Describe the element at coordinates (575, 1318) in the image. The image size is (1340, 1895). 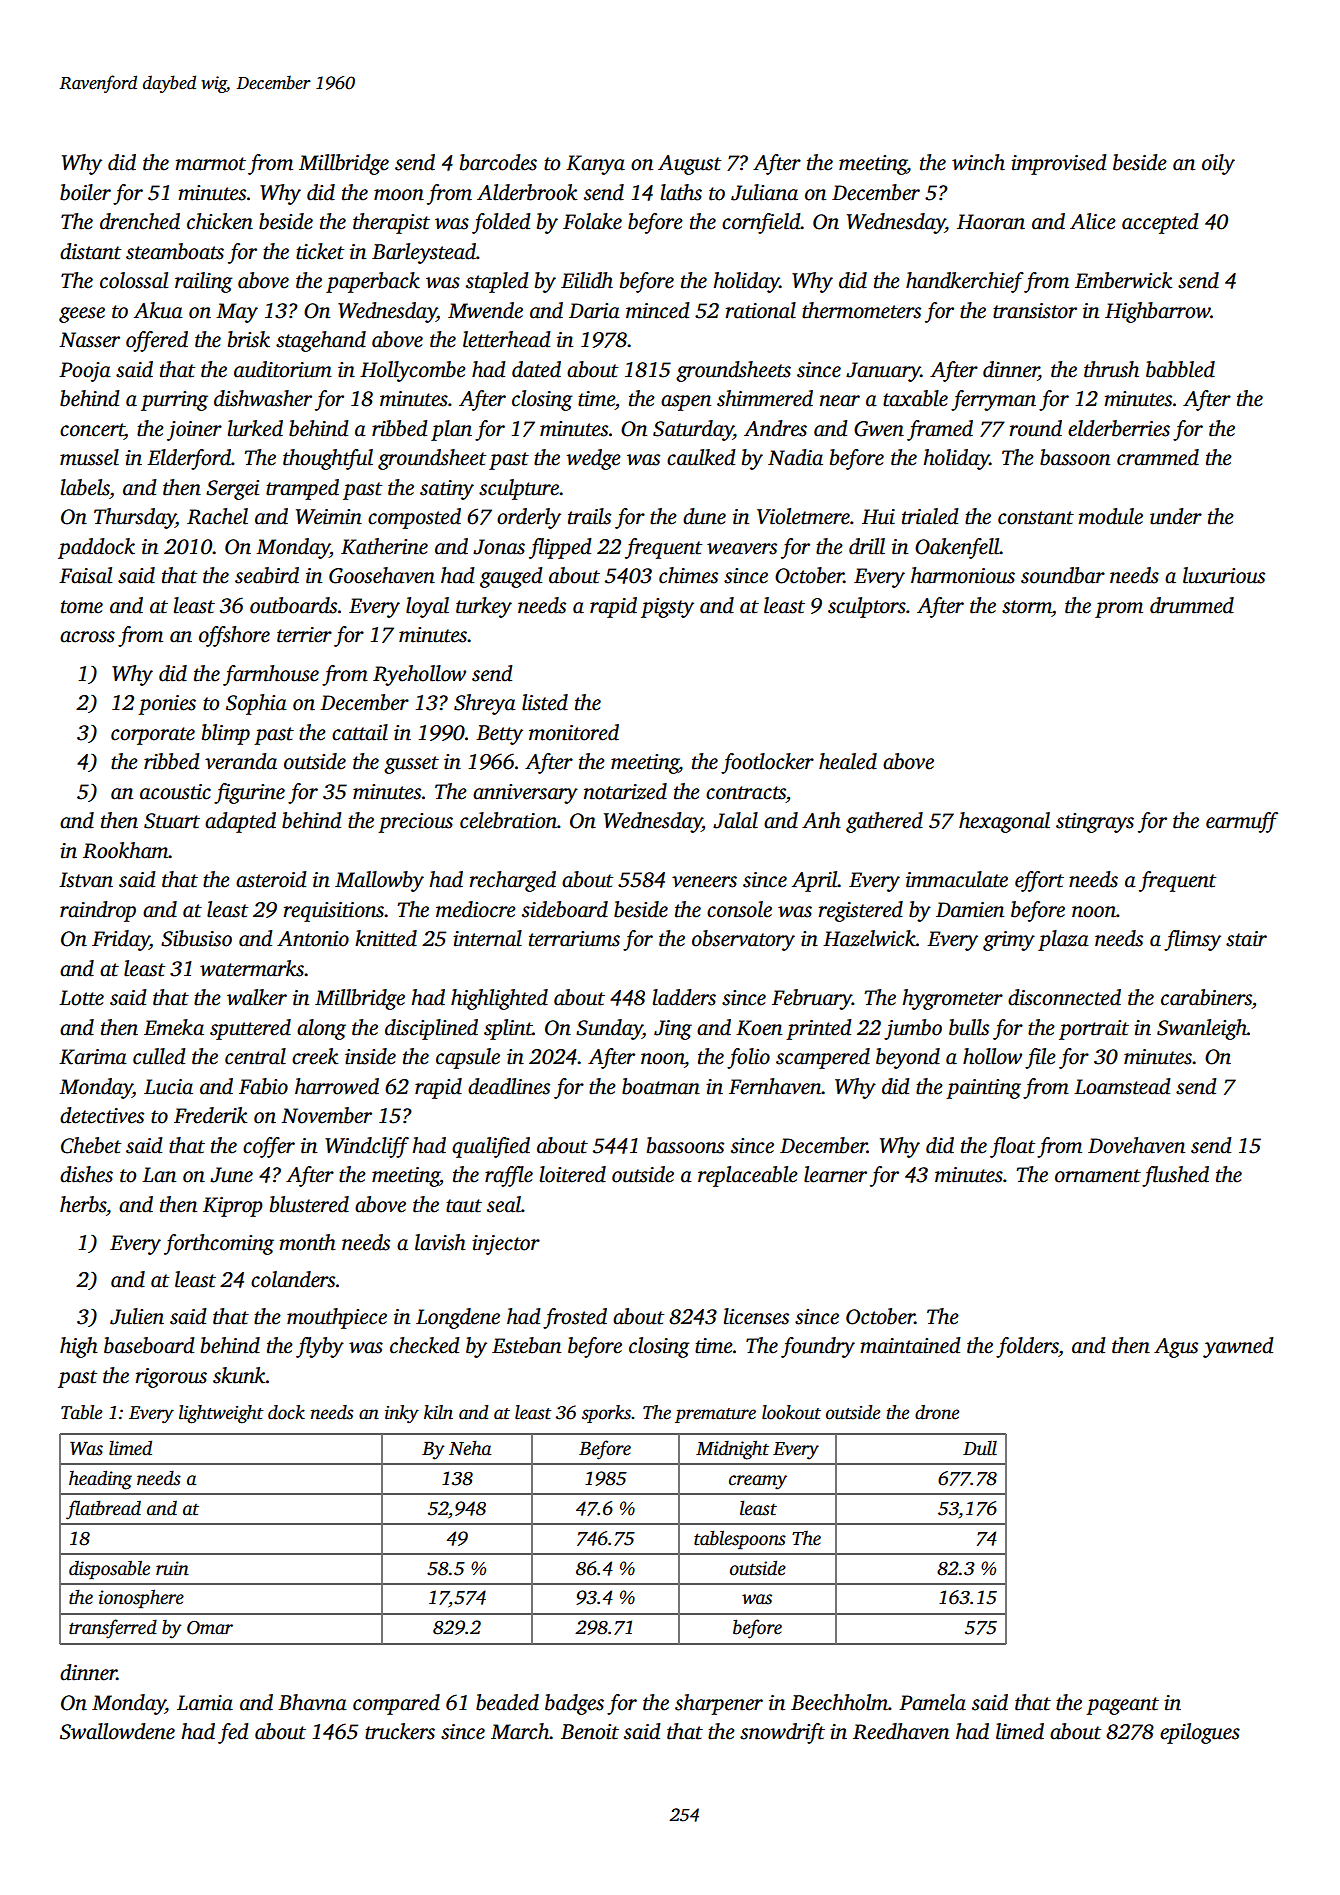
I see `frosted` at that location.
